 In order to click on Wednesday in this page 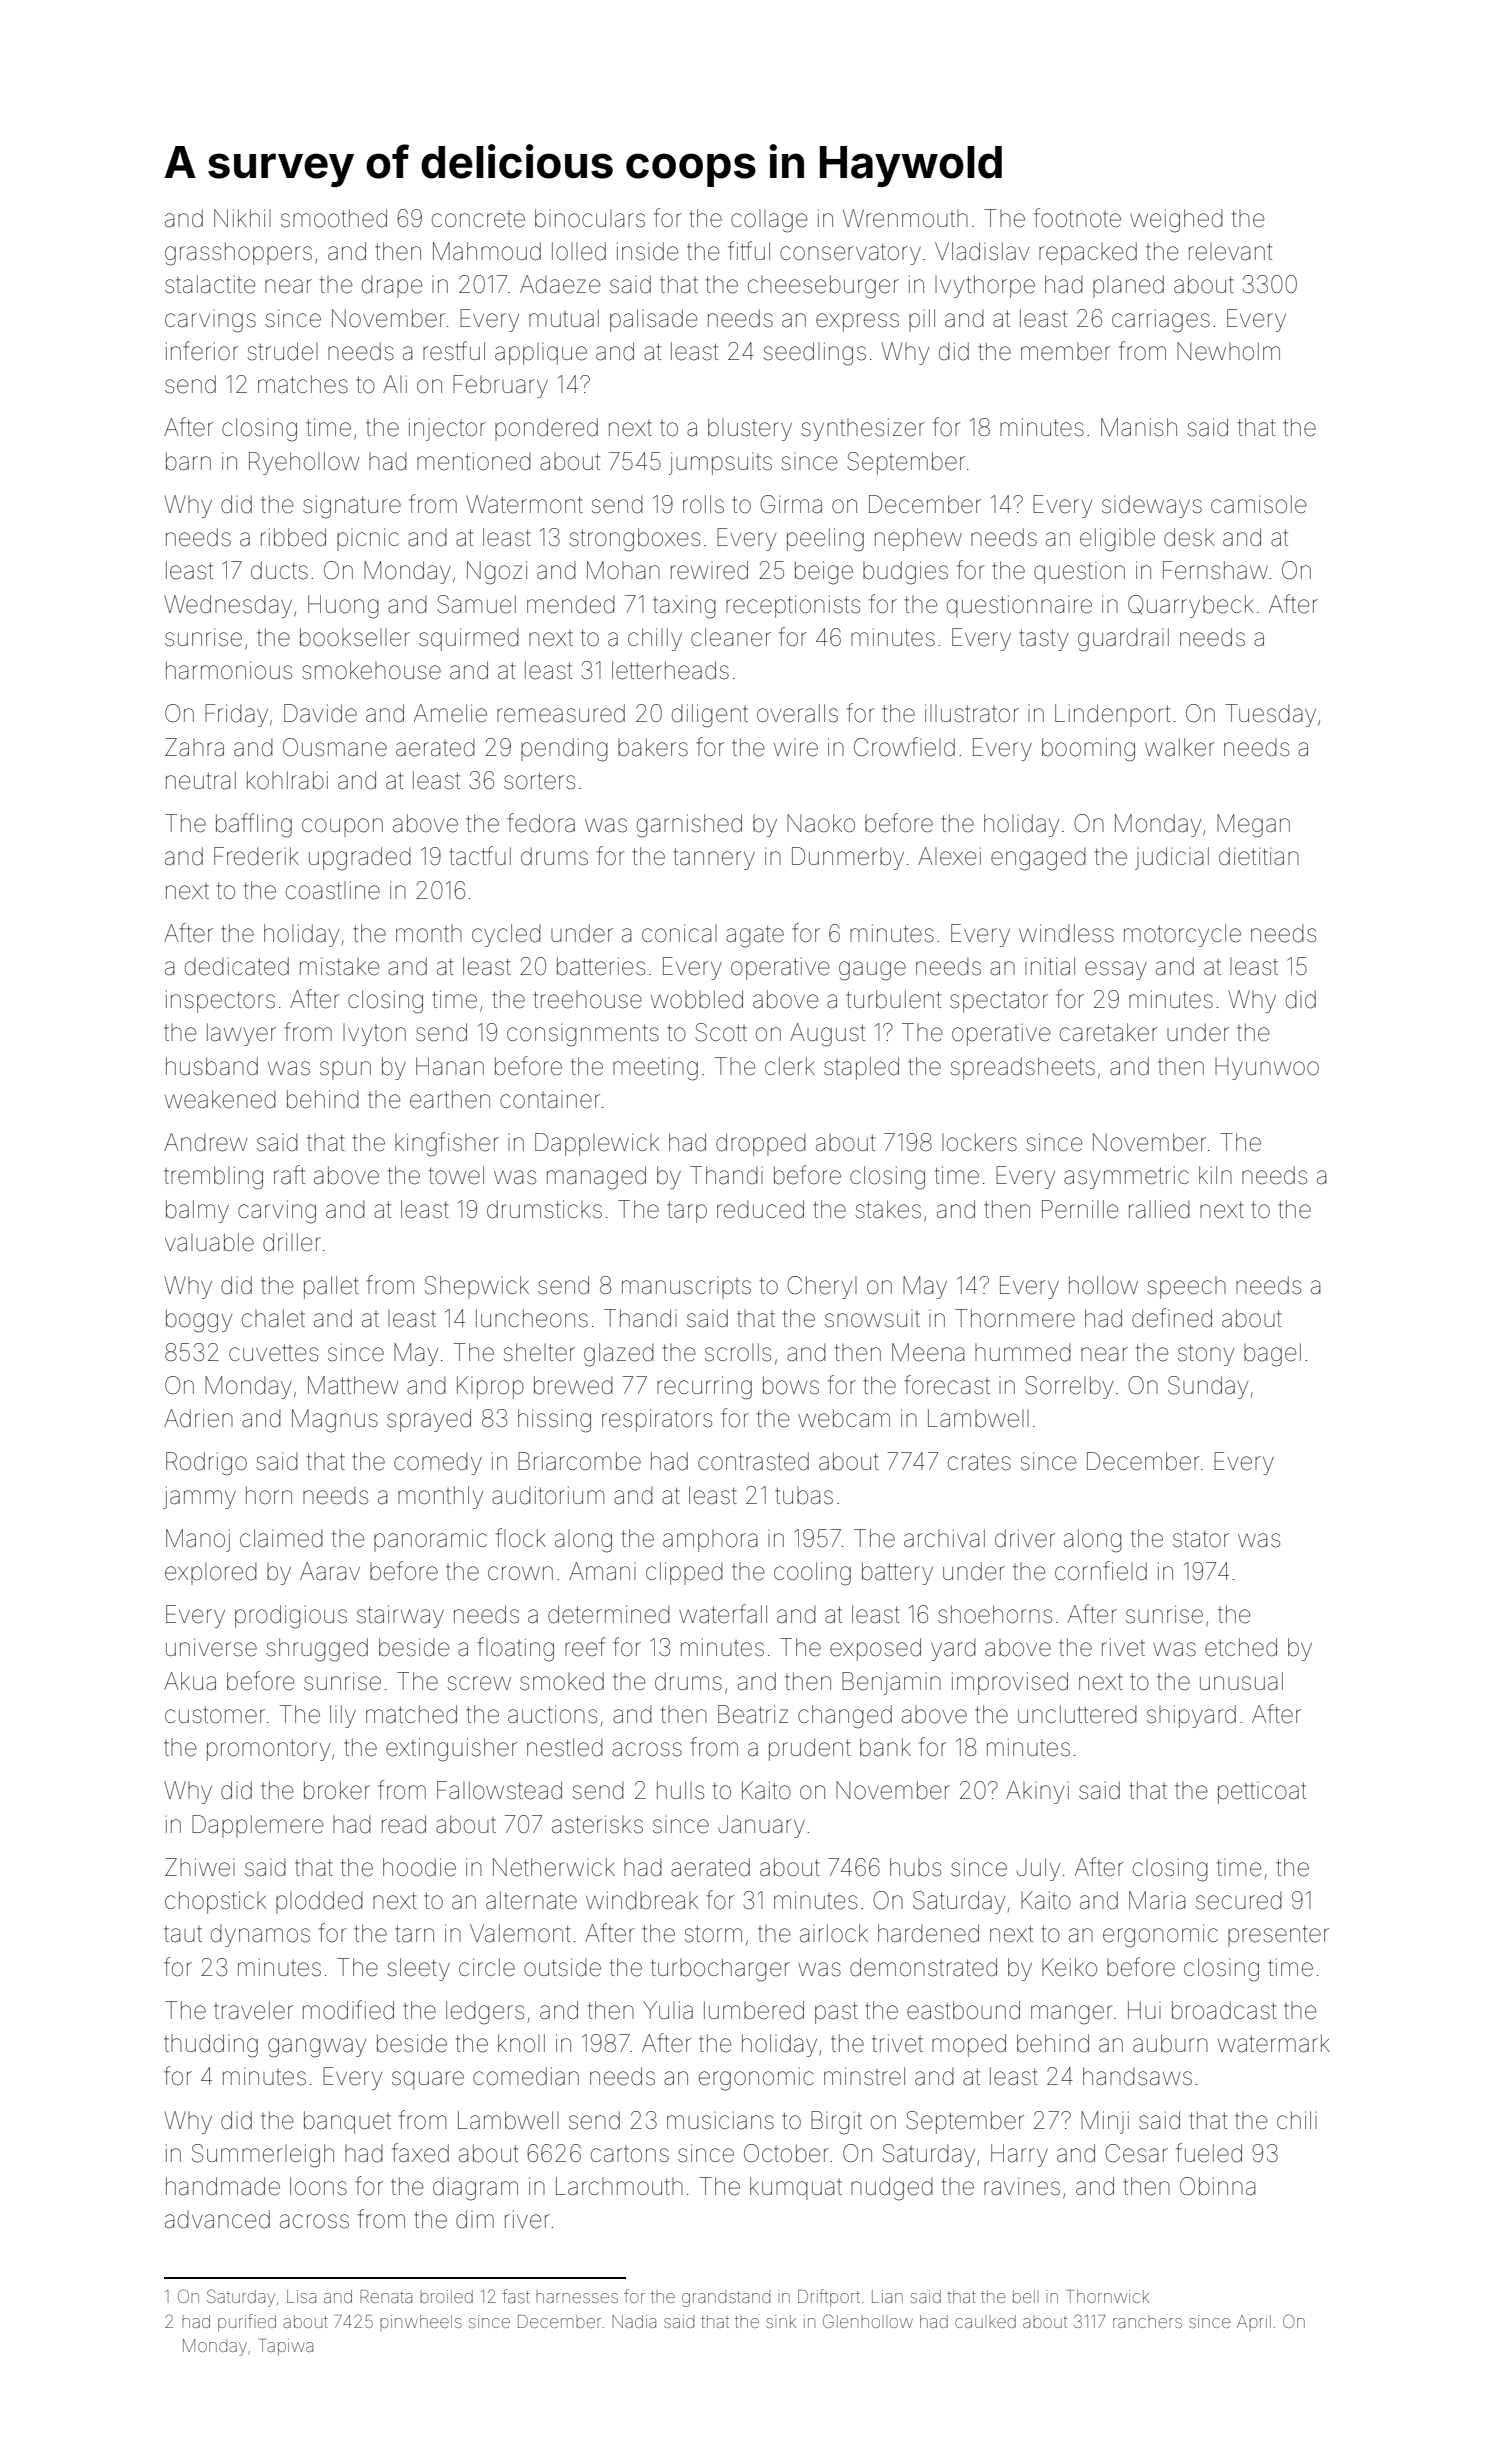, I will do `click(228, 606)`.
